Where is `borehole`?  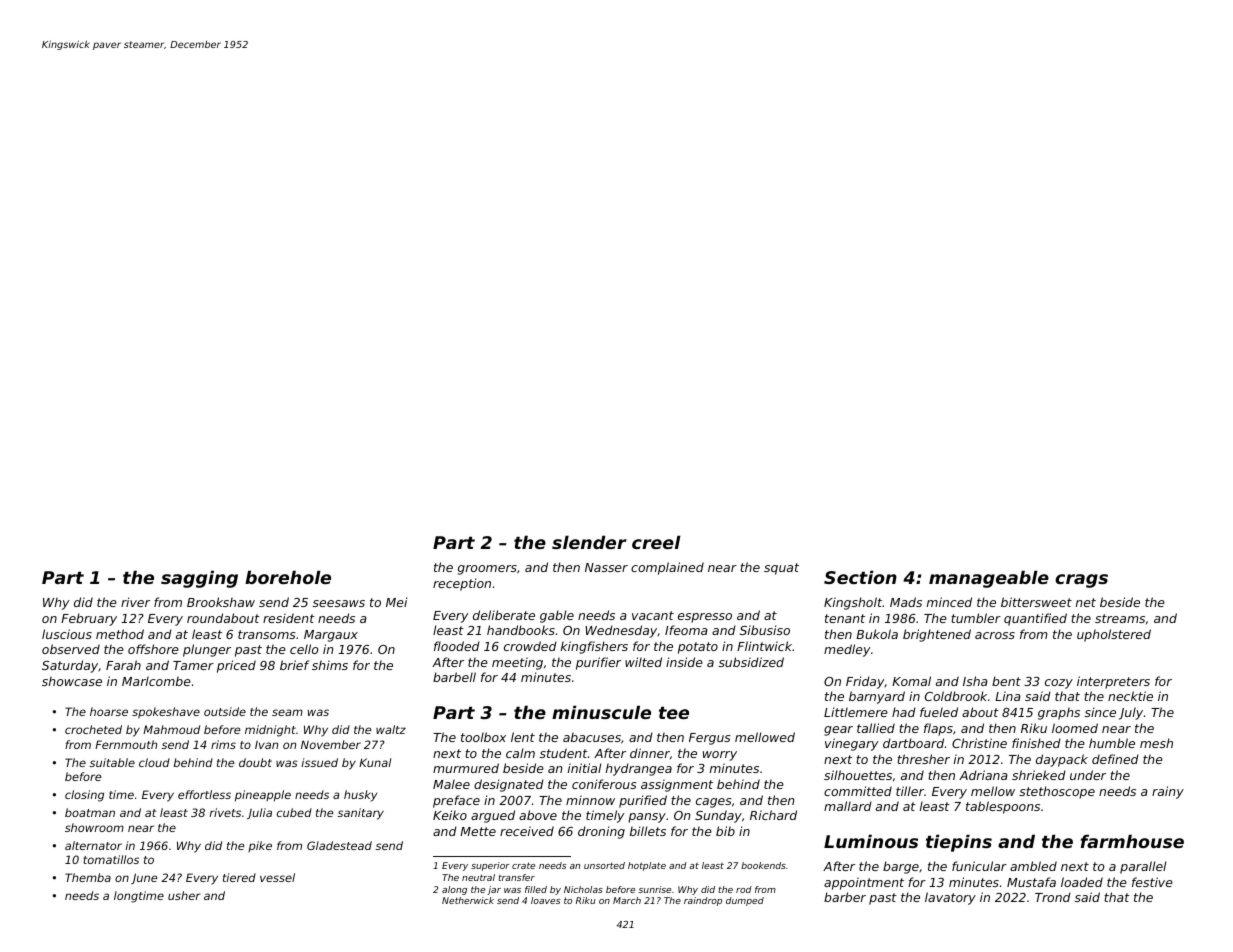
borehole is located at coordinates (288, 577).
